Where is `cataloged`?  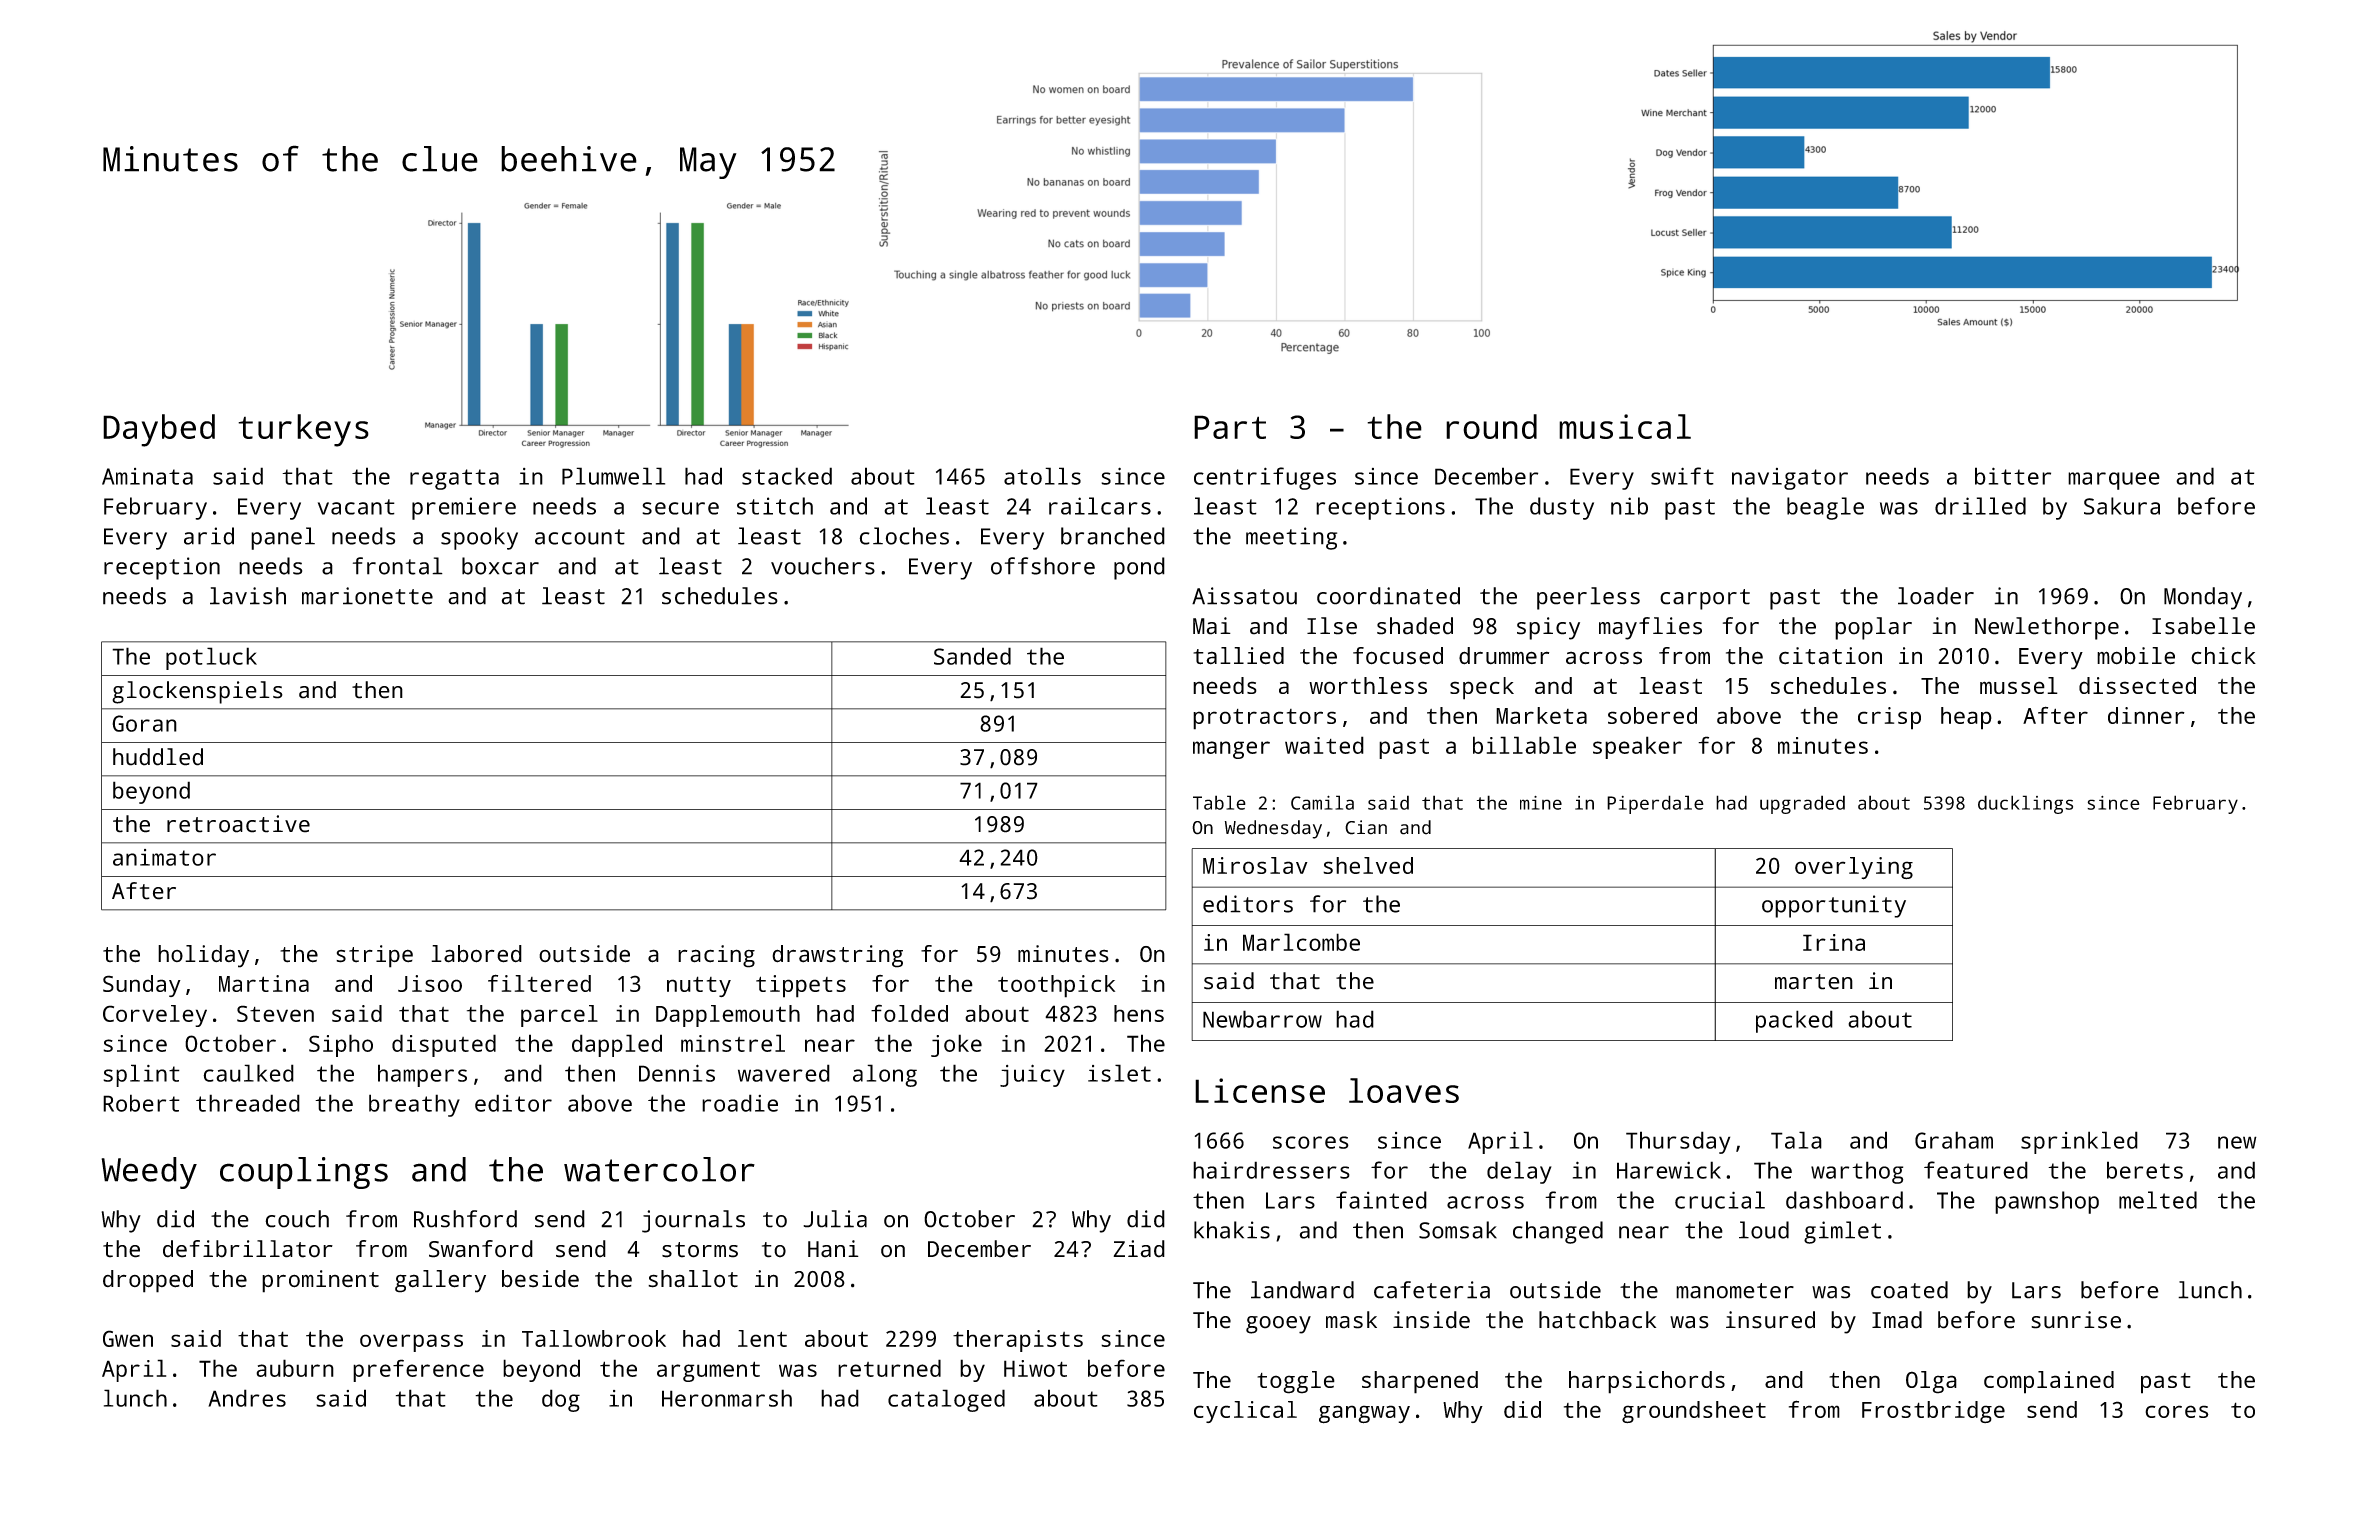
cataloged is located at coordinates (946, 1400).
